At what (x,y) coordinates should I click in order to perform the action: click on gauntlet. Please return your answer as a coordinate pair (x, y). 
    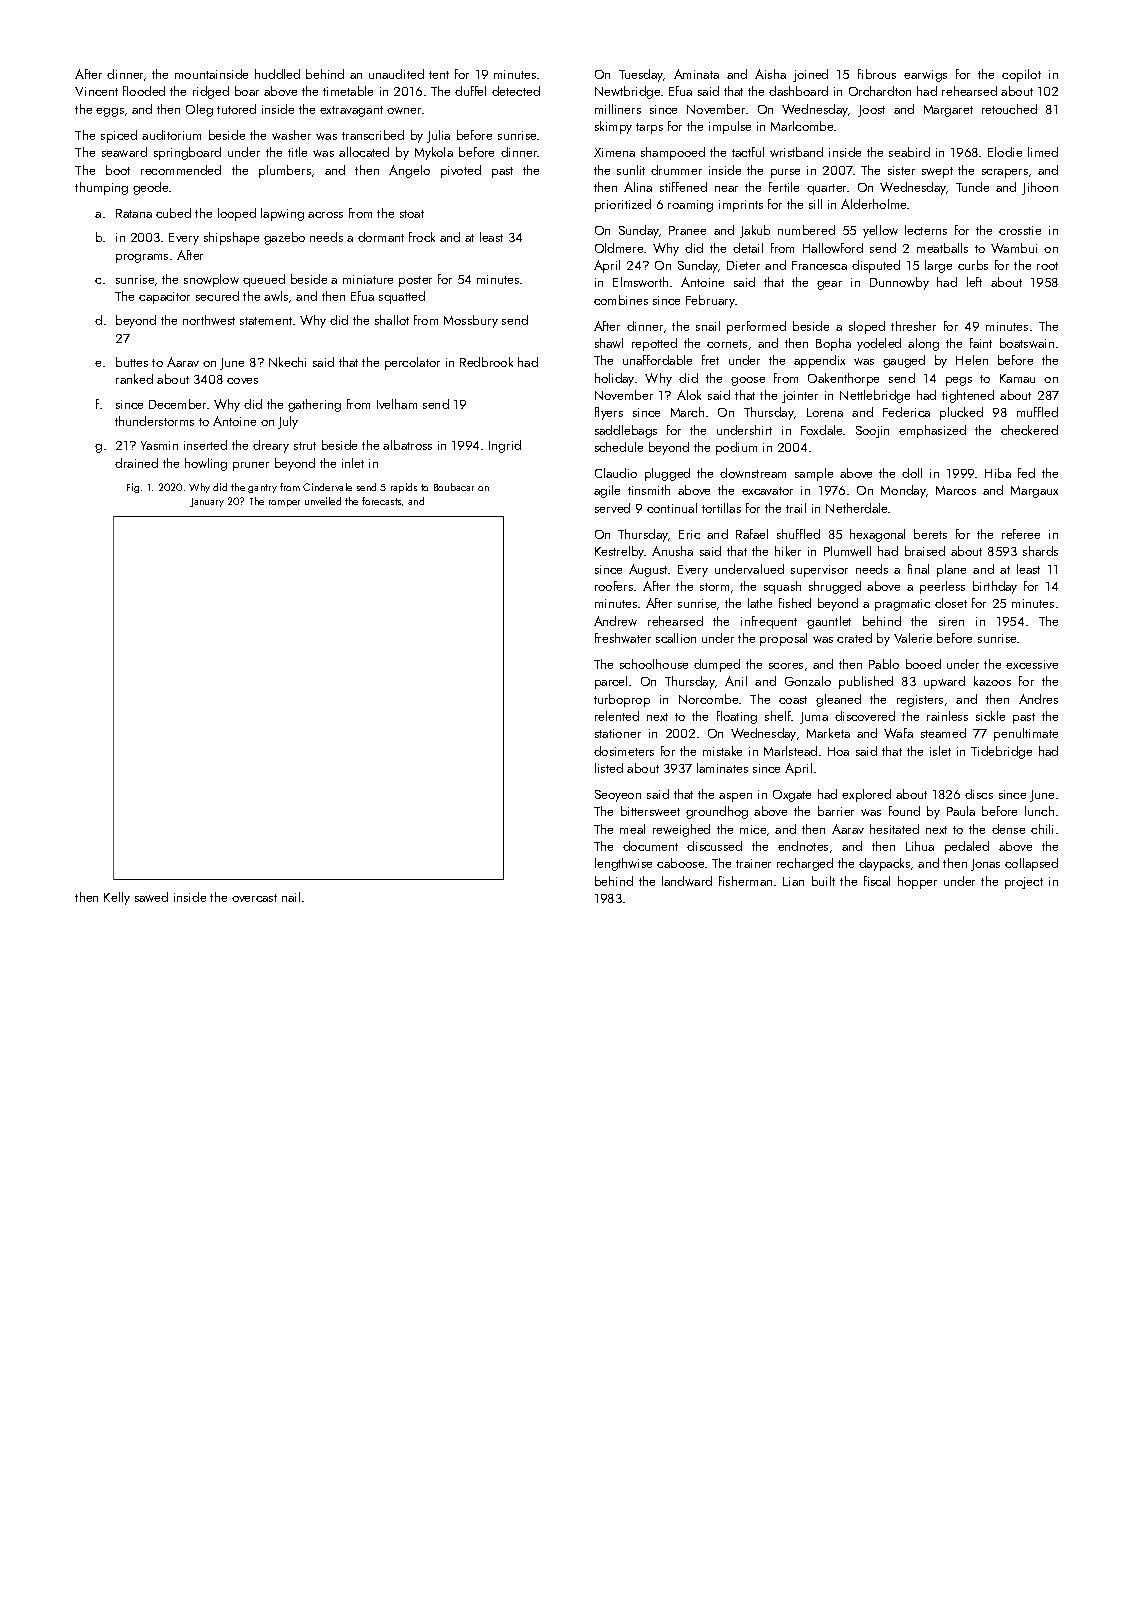
    Looking at the image, I should click on (829, 622).
